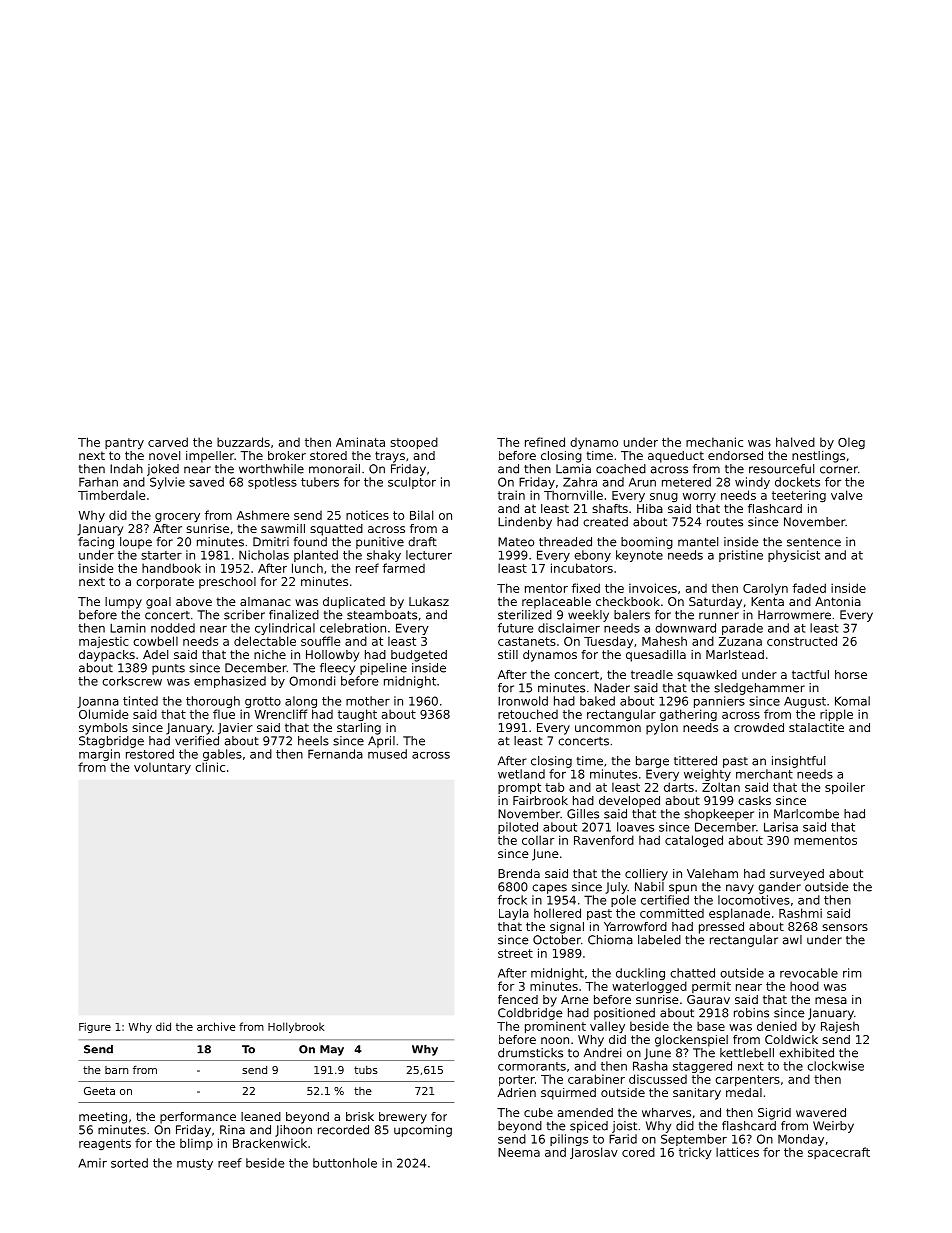  I want to click on gathering, so click(688, 715).
